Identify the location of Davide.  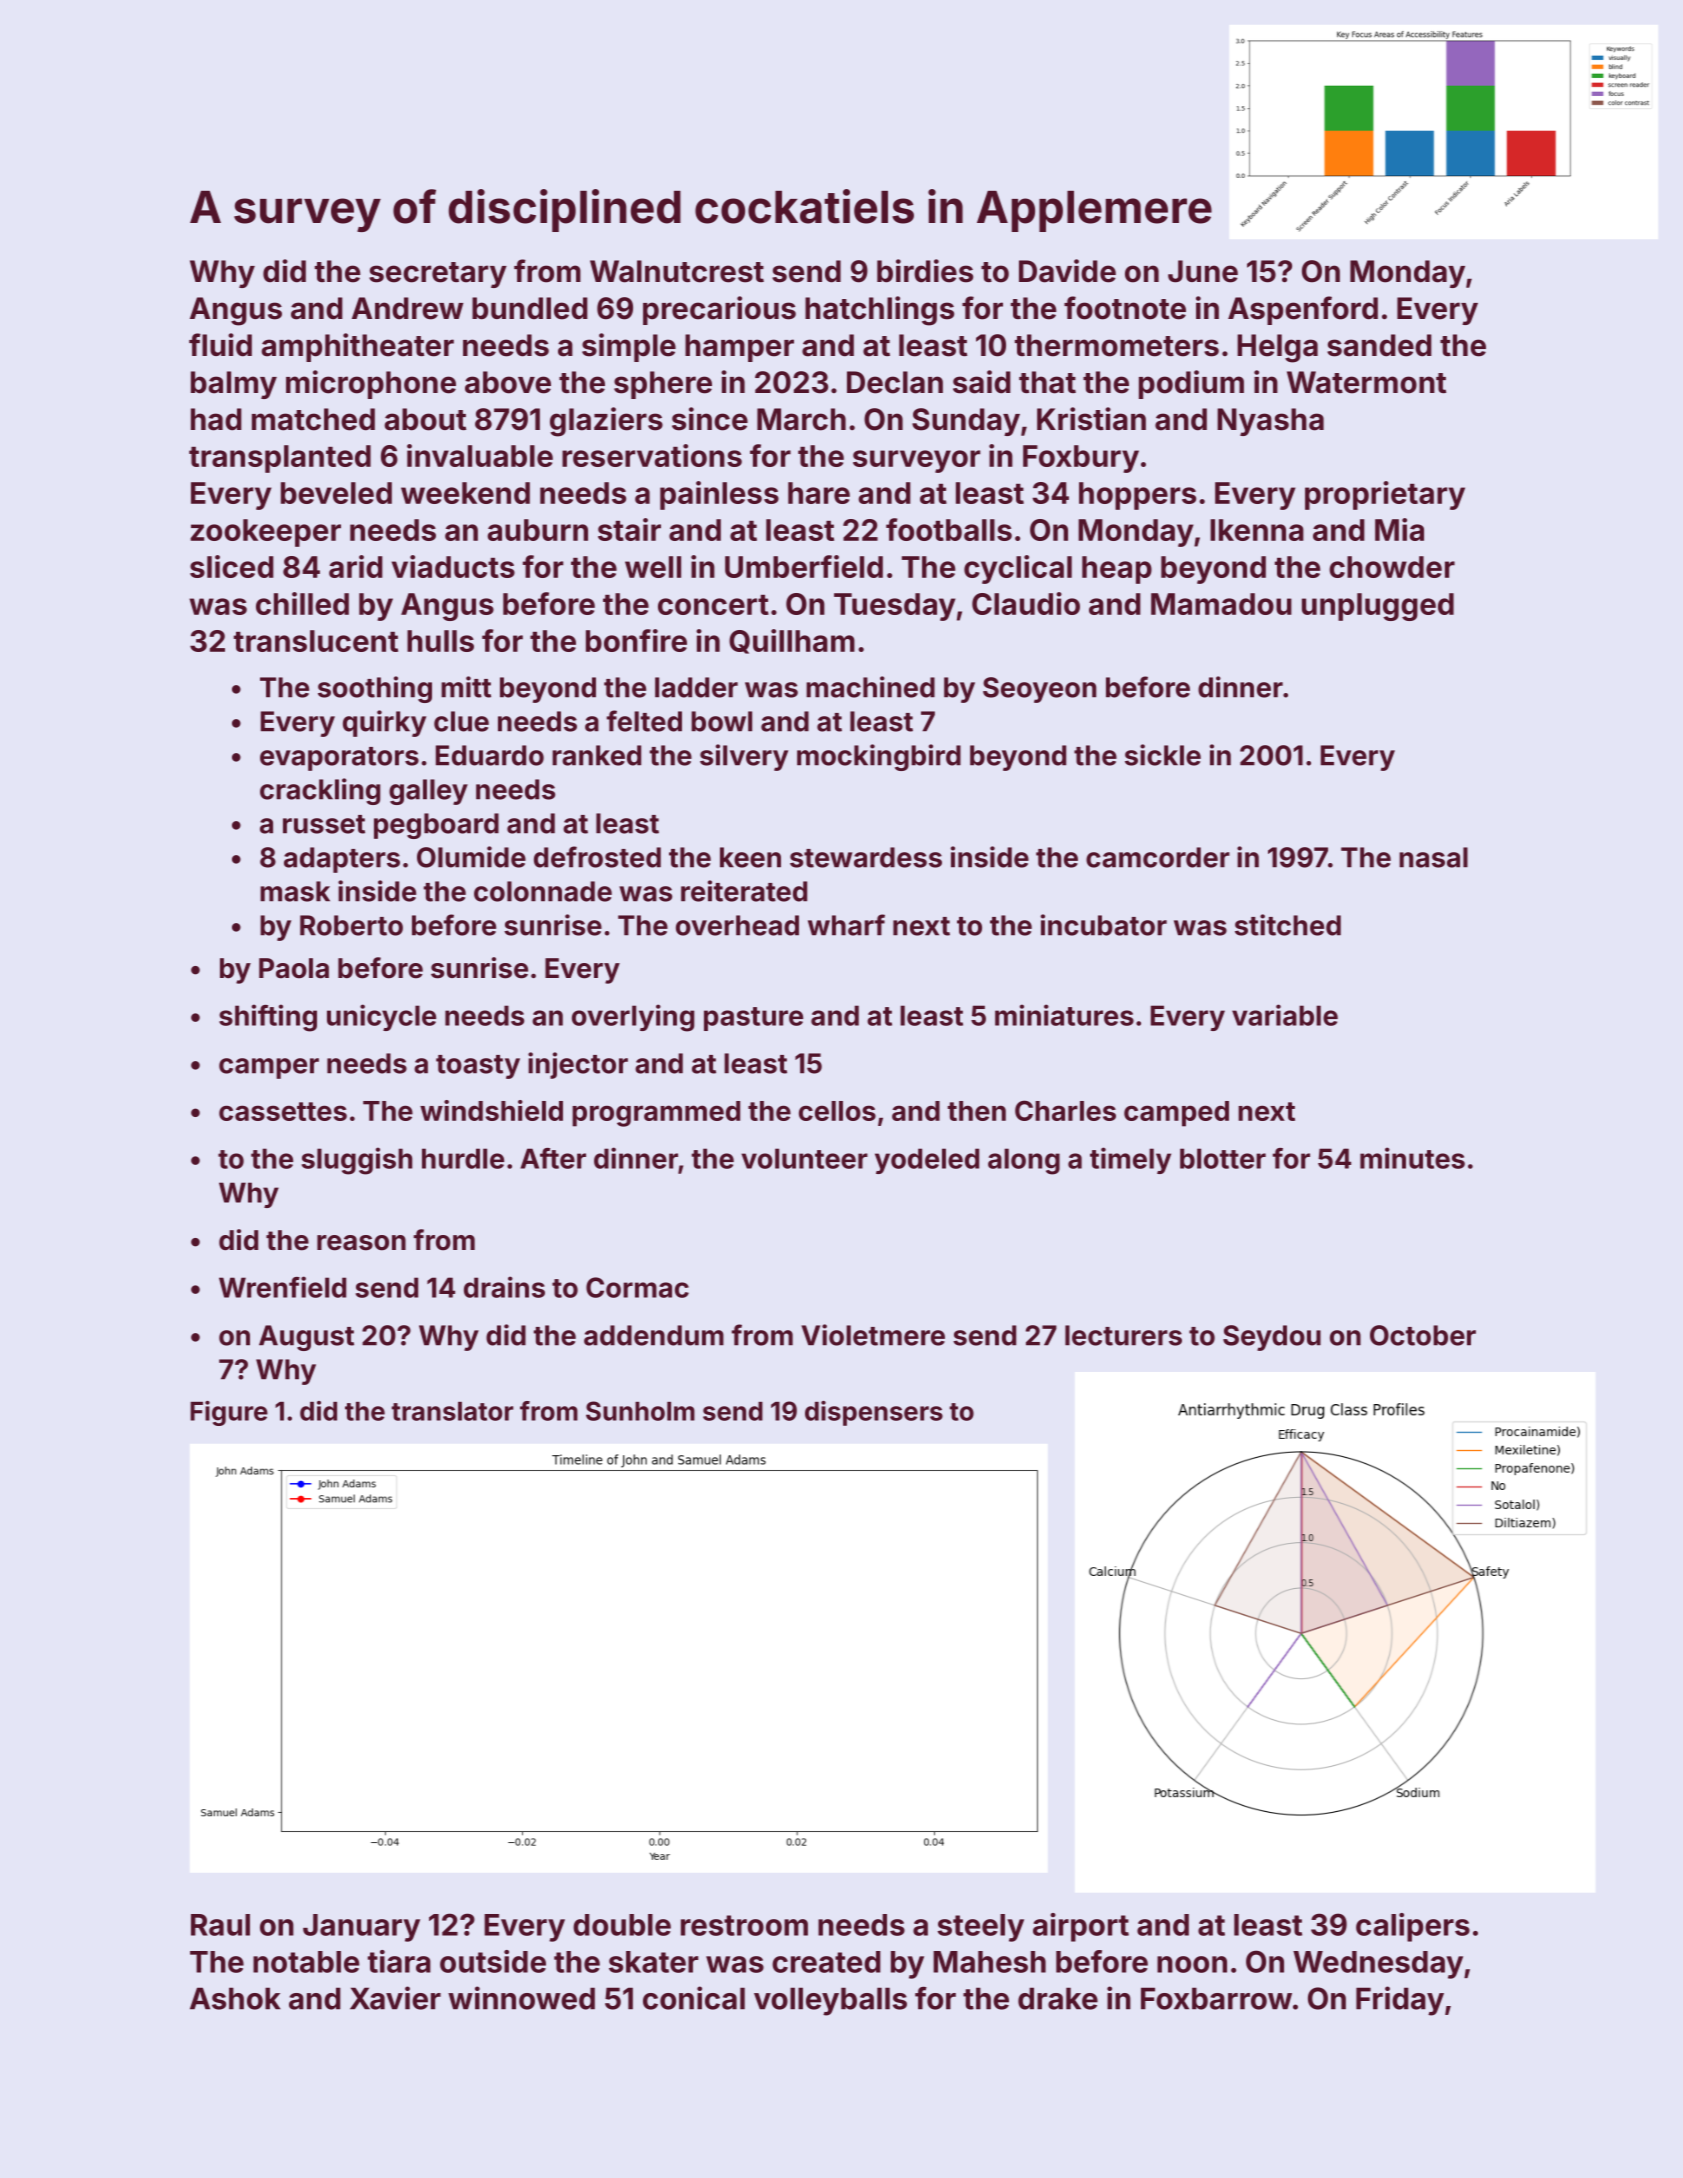
(1067, 271).
